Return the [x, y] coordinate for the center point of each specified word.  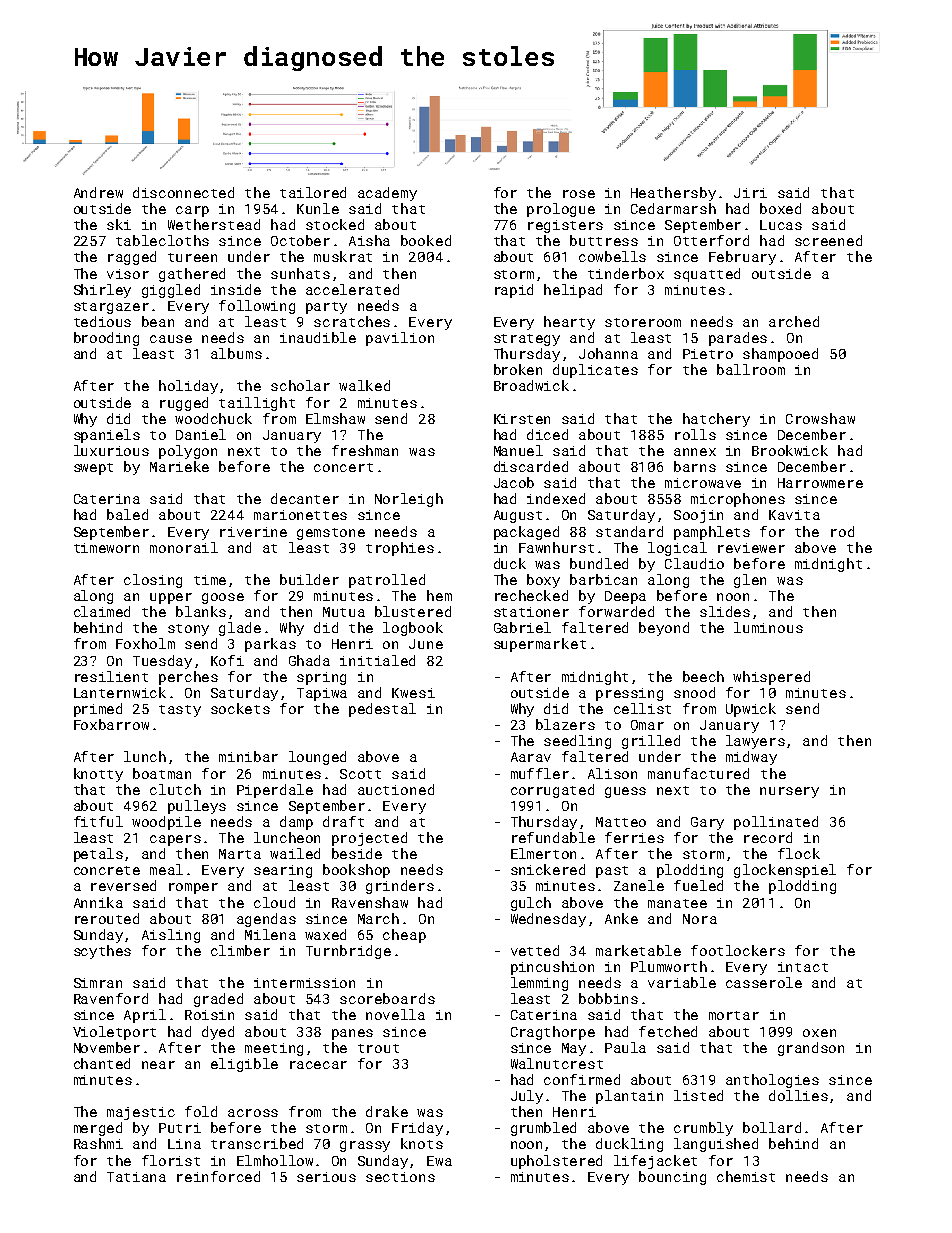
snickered [548, 869]
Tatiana [136, 1177]
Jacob [514, 482]
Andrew [98, 192]
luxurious [111, 450]
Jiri [750, 193]
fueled [698, 885]
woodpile [166, 823]
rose [579, 194]
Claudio [694, 563]
